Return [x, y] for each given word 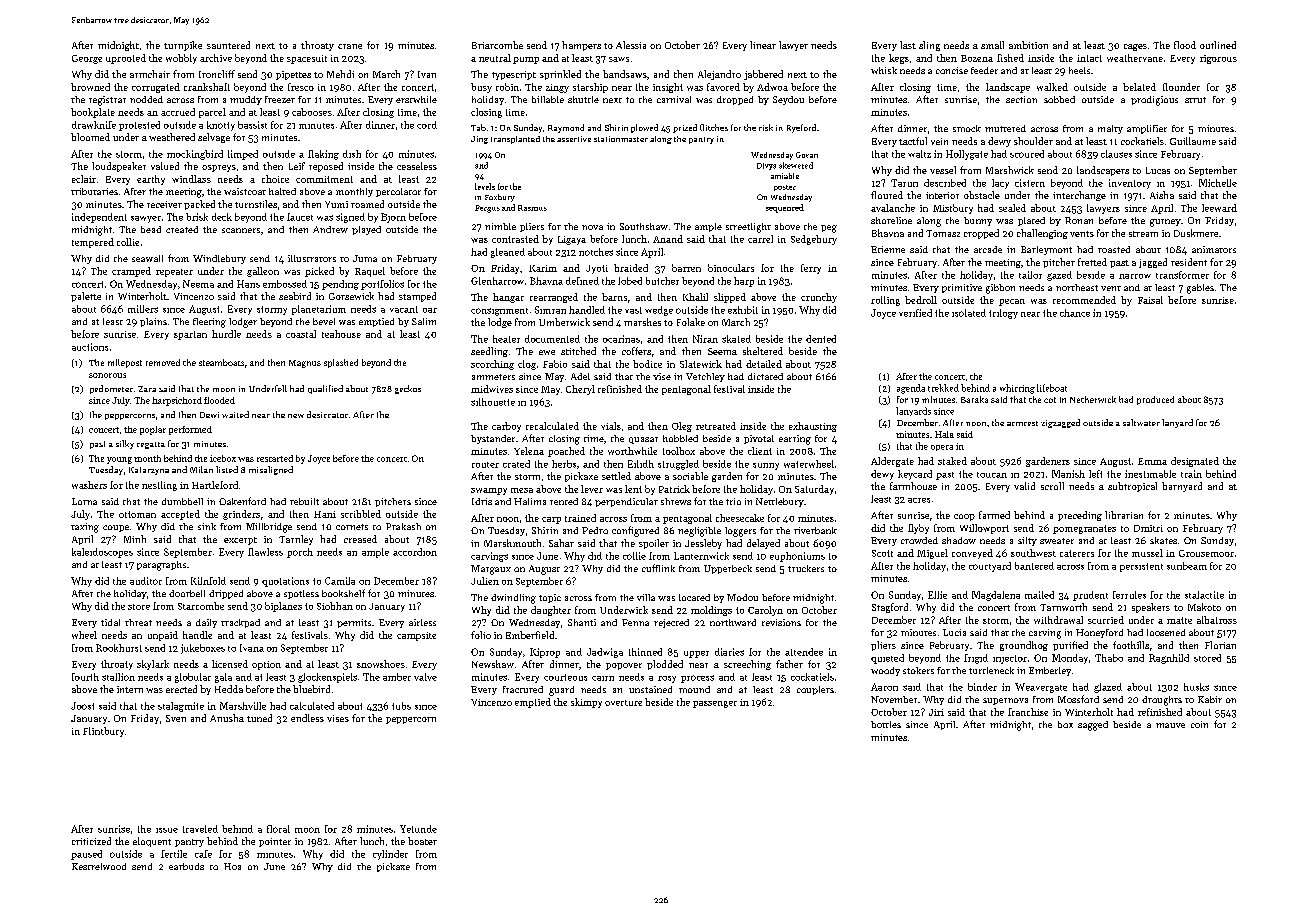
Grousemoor [1206, 553]
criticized [91, 841]
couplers [815, 690]
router [485, 465]
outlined [1218, 45]
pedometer [111, 389]
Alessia [631, 45]
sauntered [228, 45]
